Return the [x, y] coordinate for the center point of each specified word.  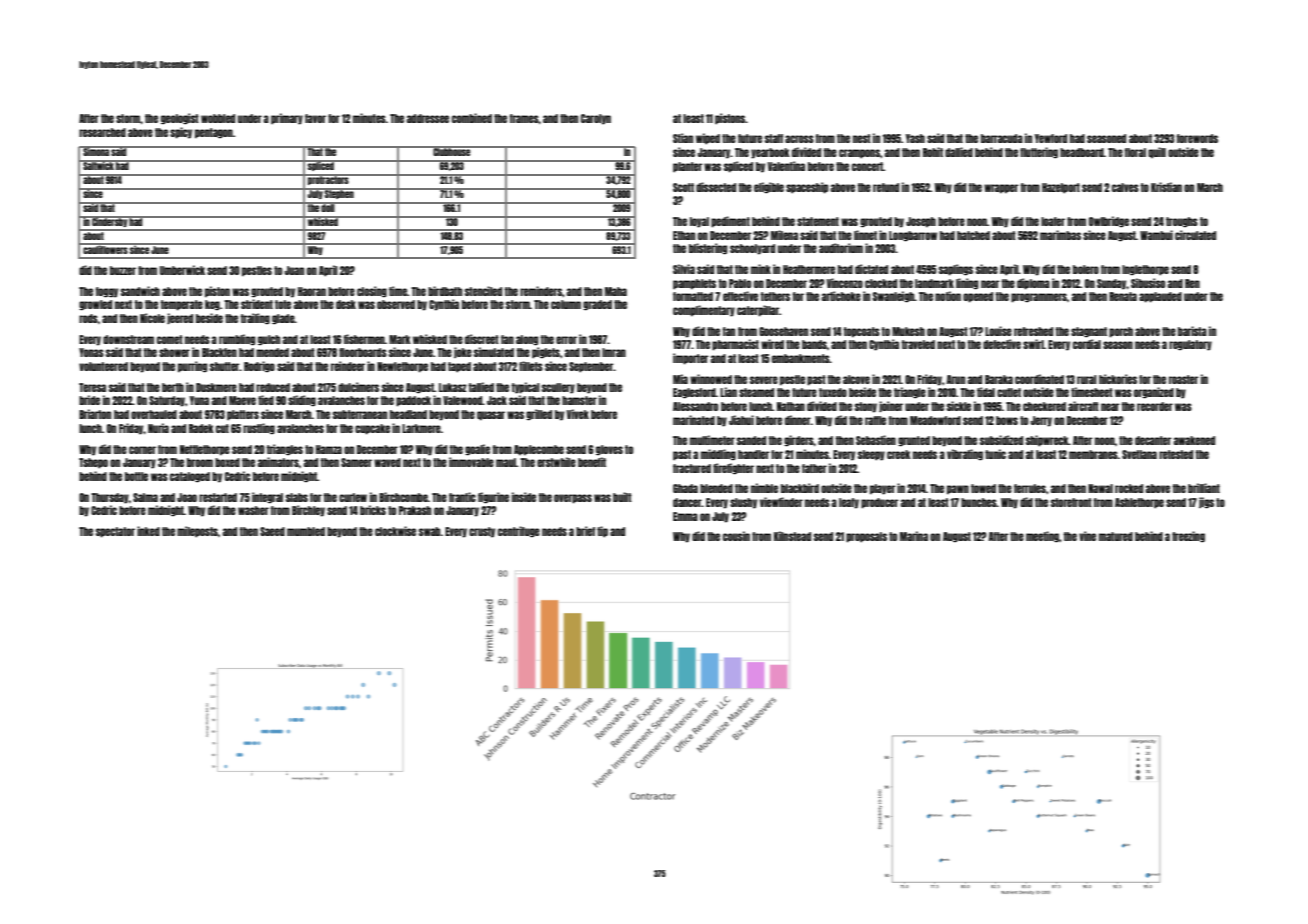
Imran [614, 352]
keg [212, 305]
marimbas [1060, 235]
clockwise [395, 531]
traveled [918, 344]
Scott [683, 187]
